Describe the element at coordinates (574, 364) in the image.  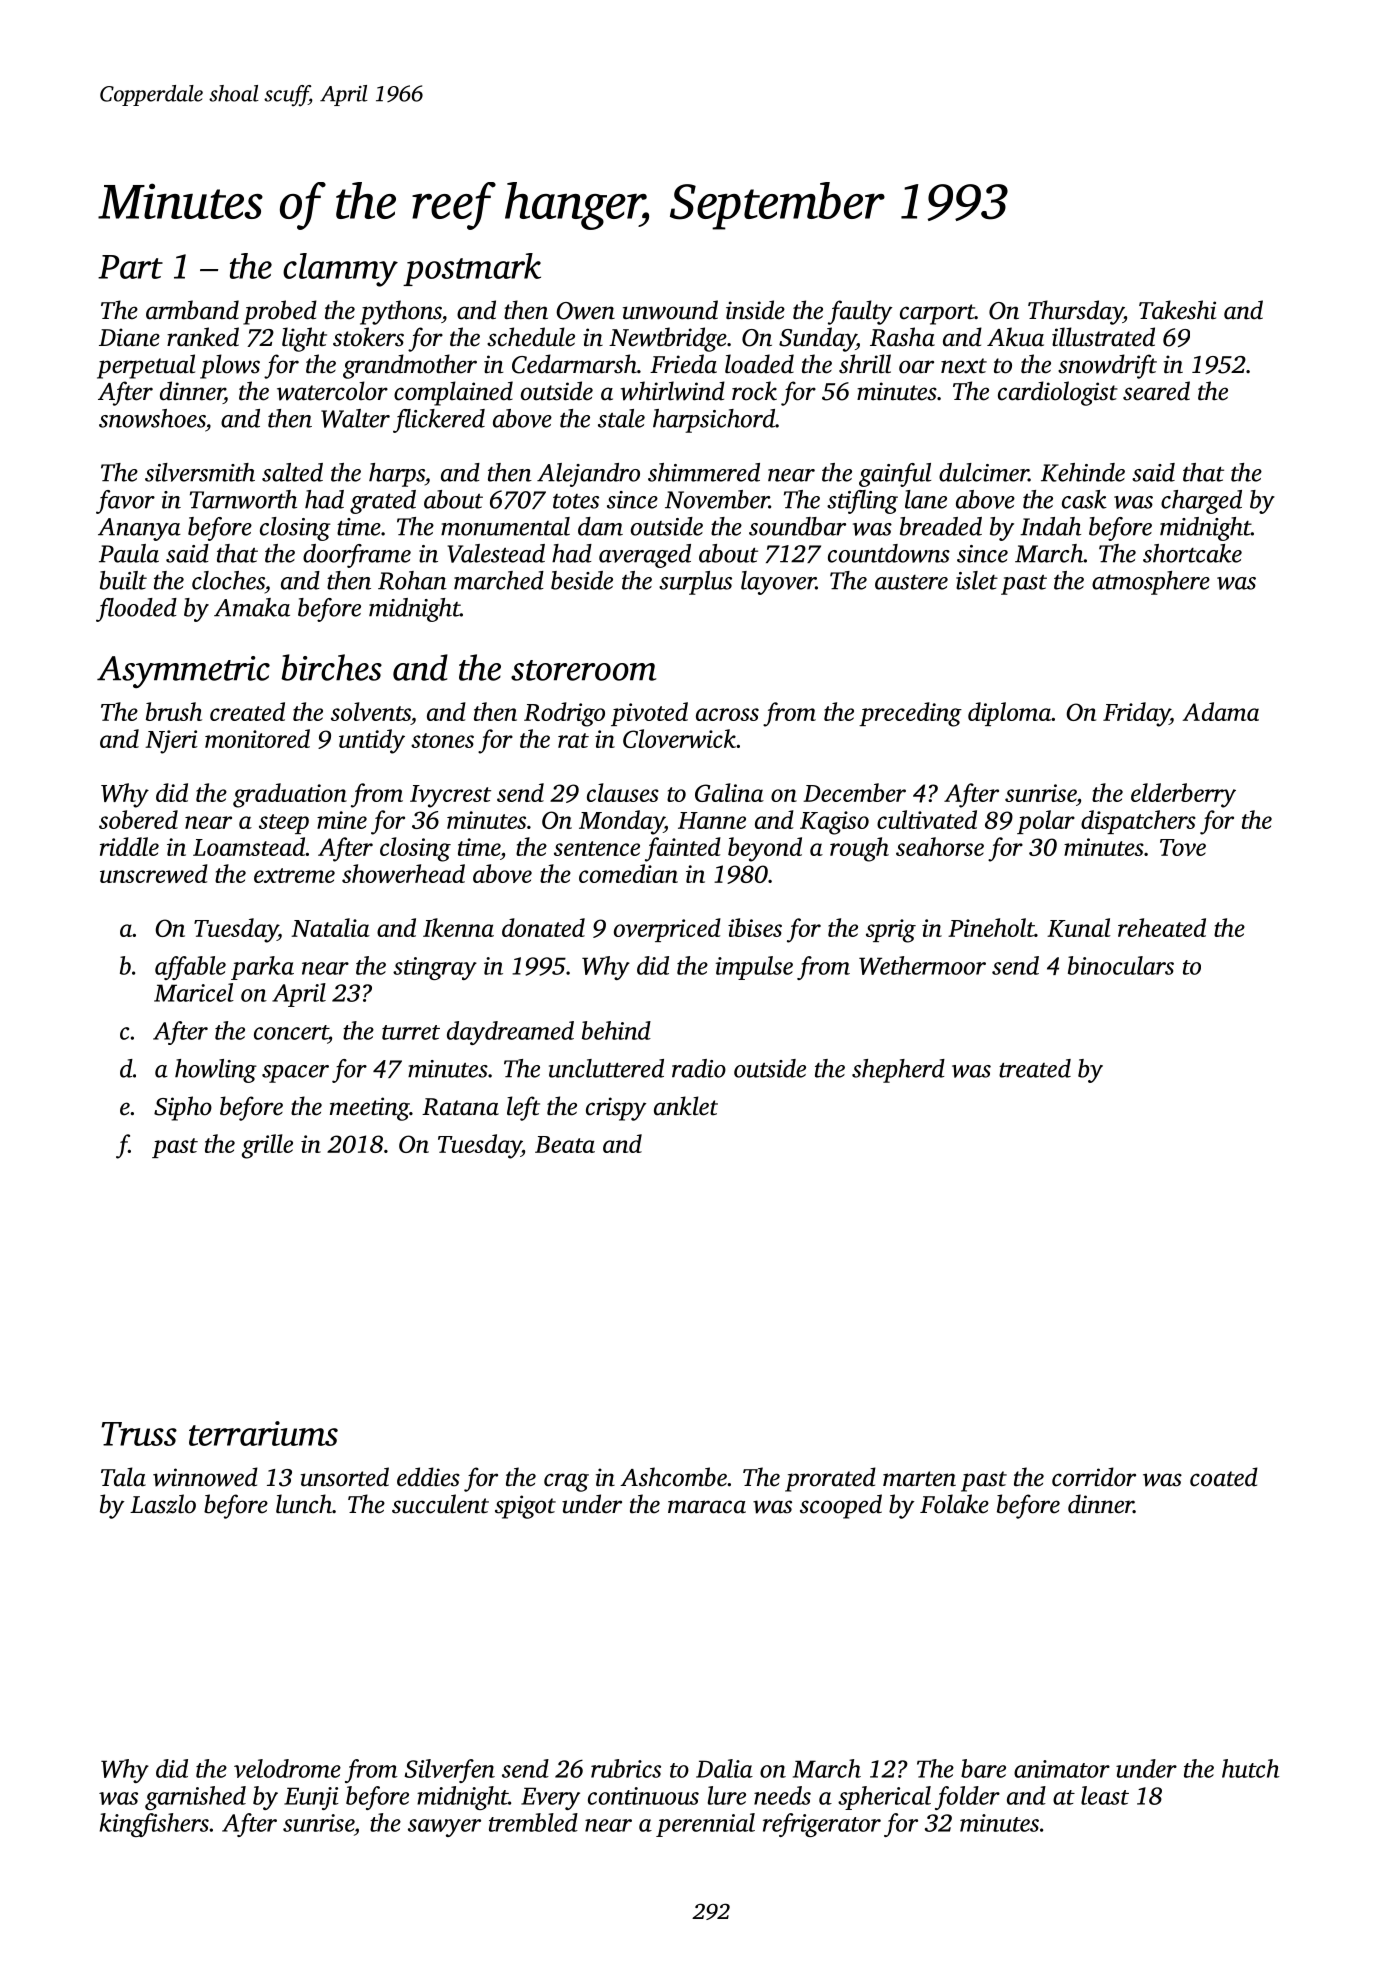
I see `Cedarmarsh` at that location.
